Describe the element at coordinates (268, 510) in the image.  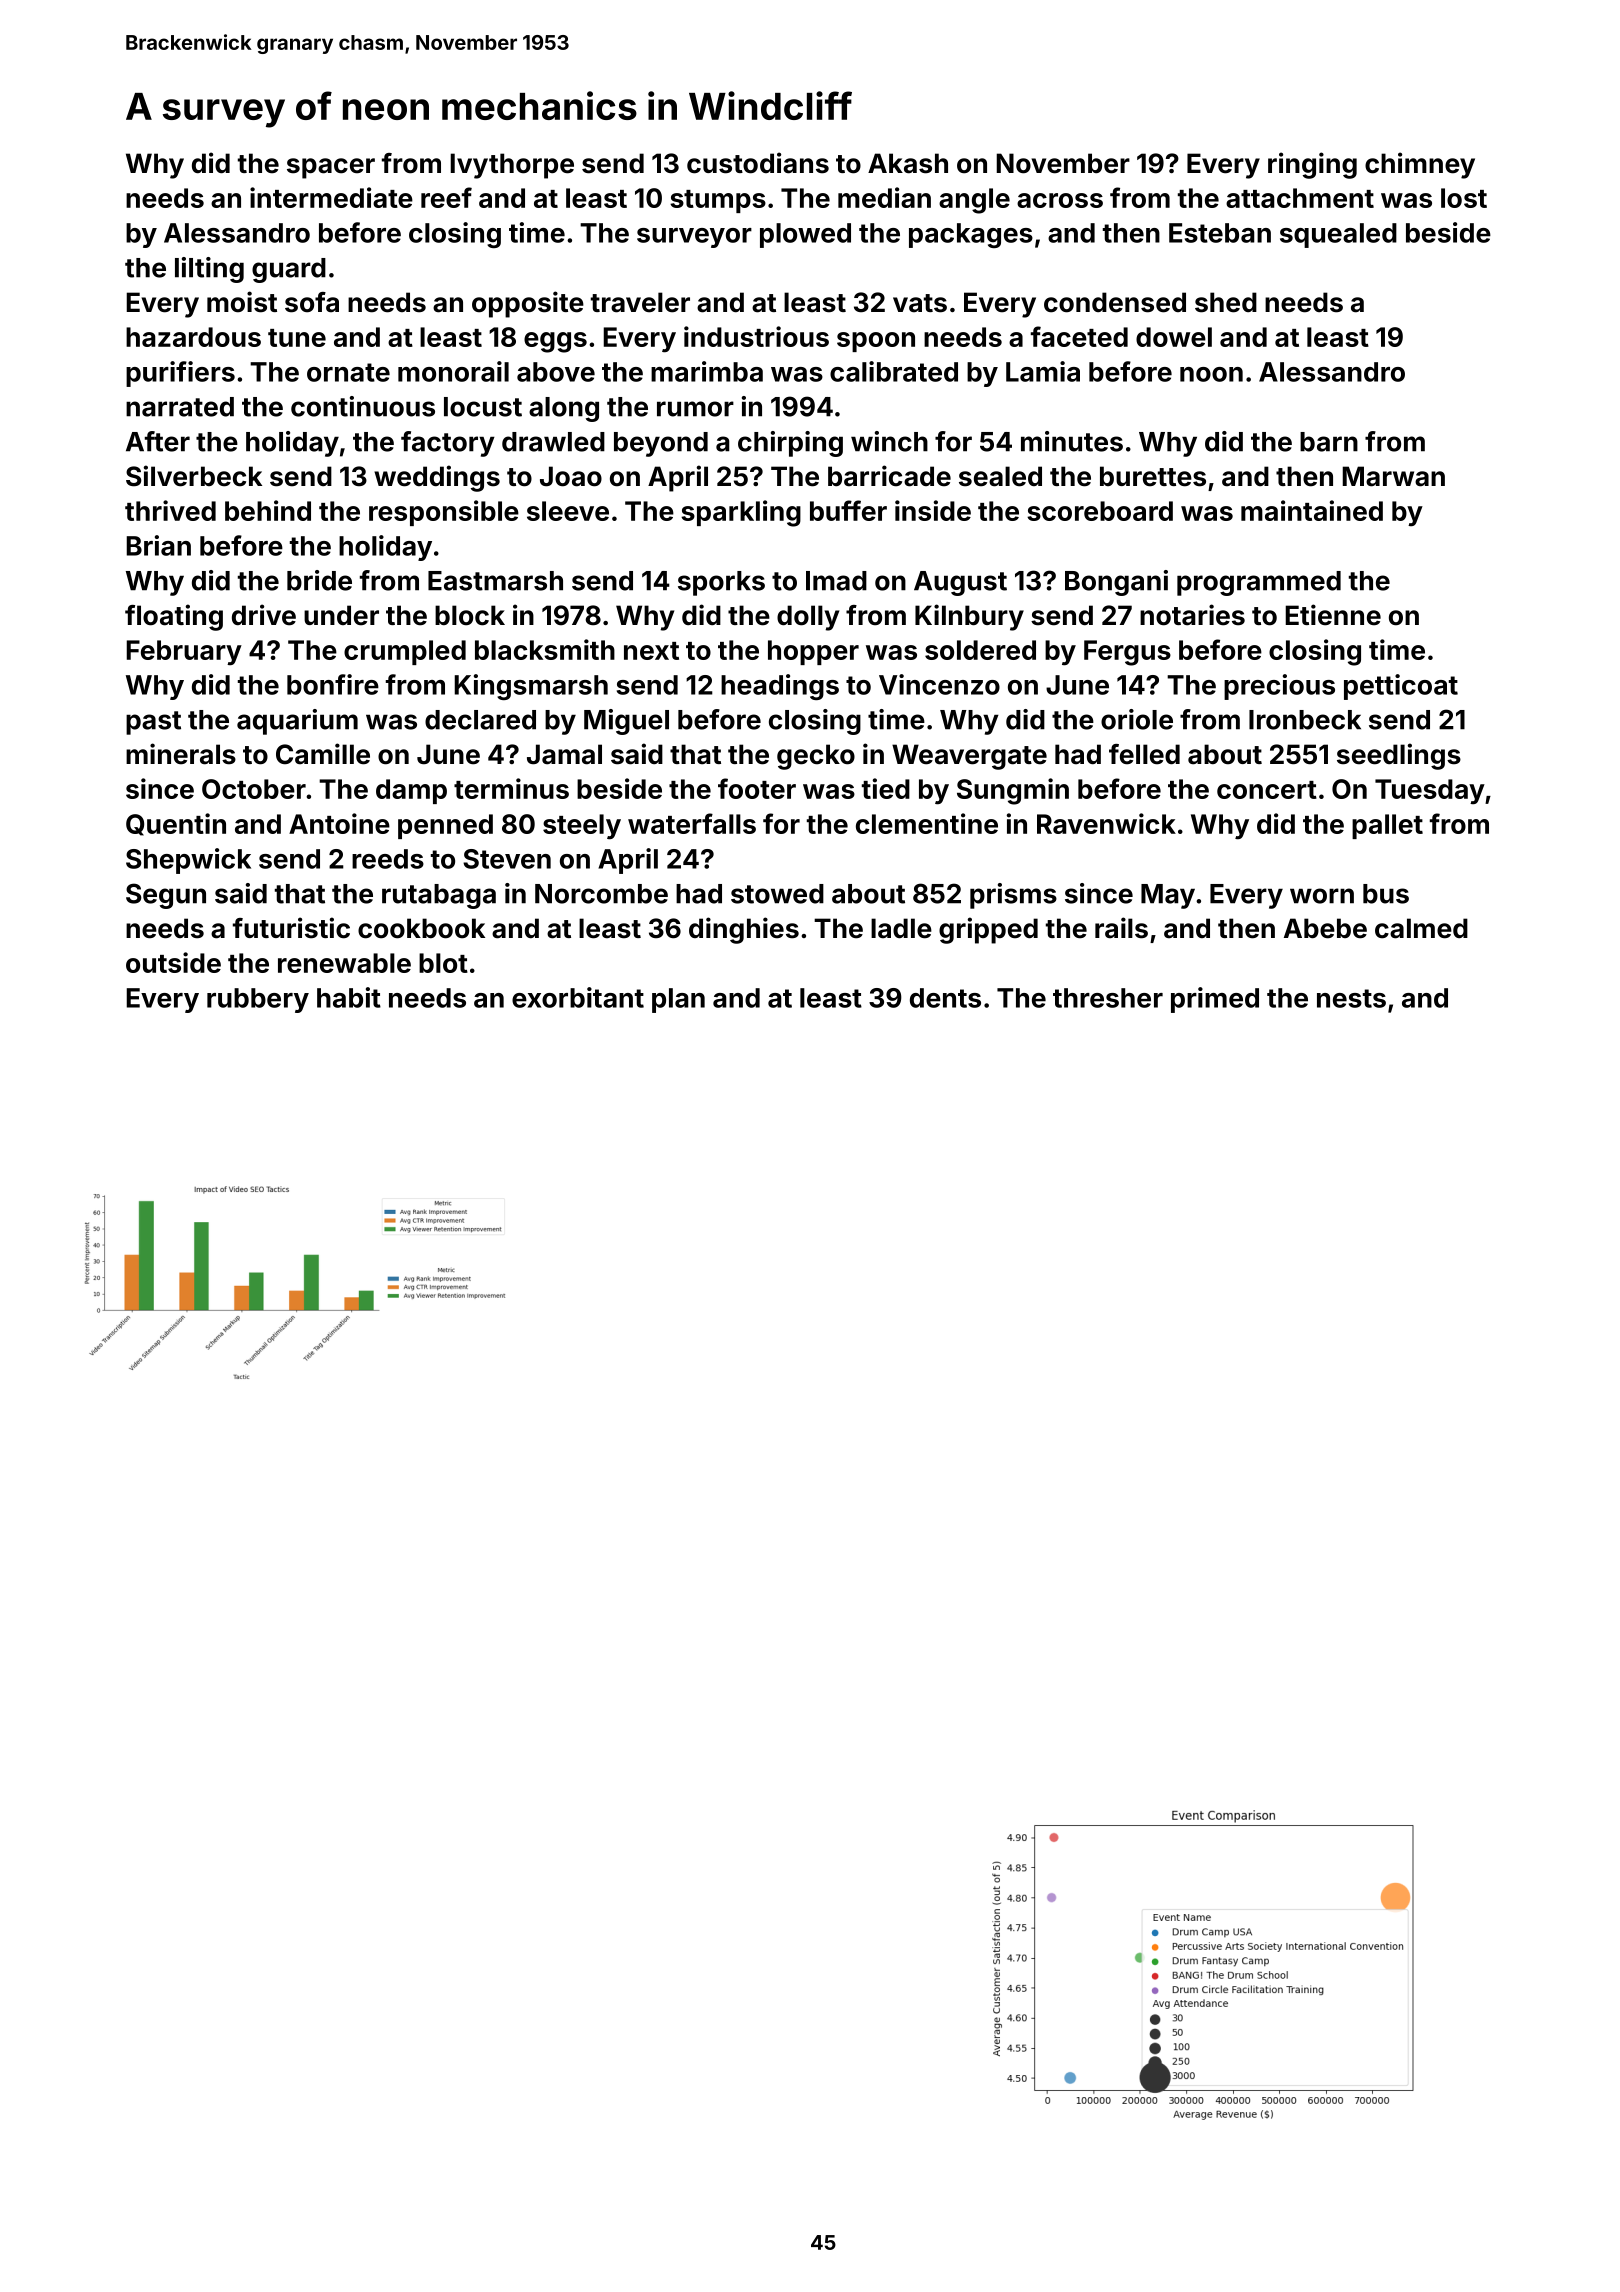
I see `behind` at that location.
